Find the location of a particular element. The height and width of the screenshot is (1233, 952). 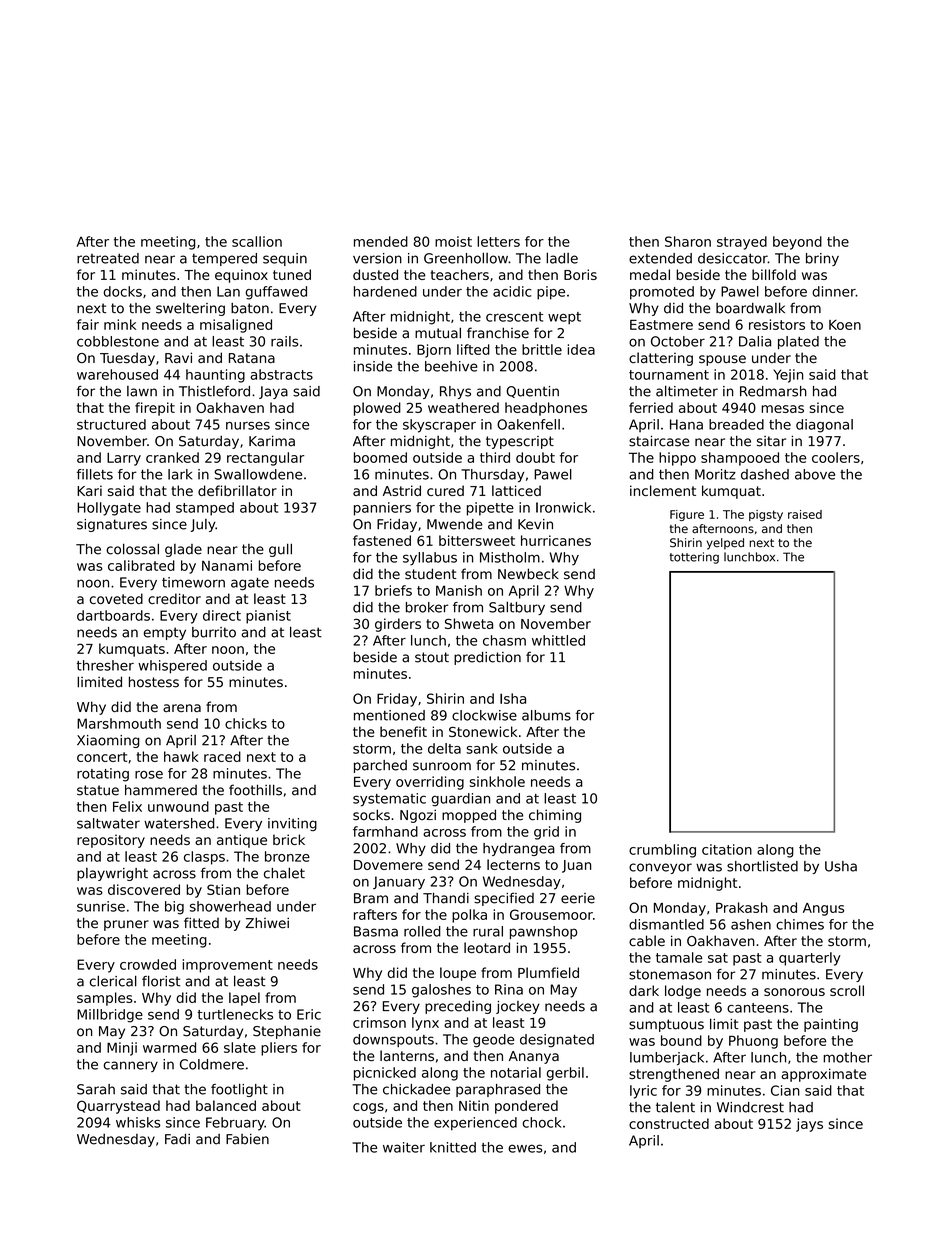

waiter is located at coordinates (404, 1147).
